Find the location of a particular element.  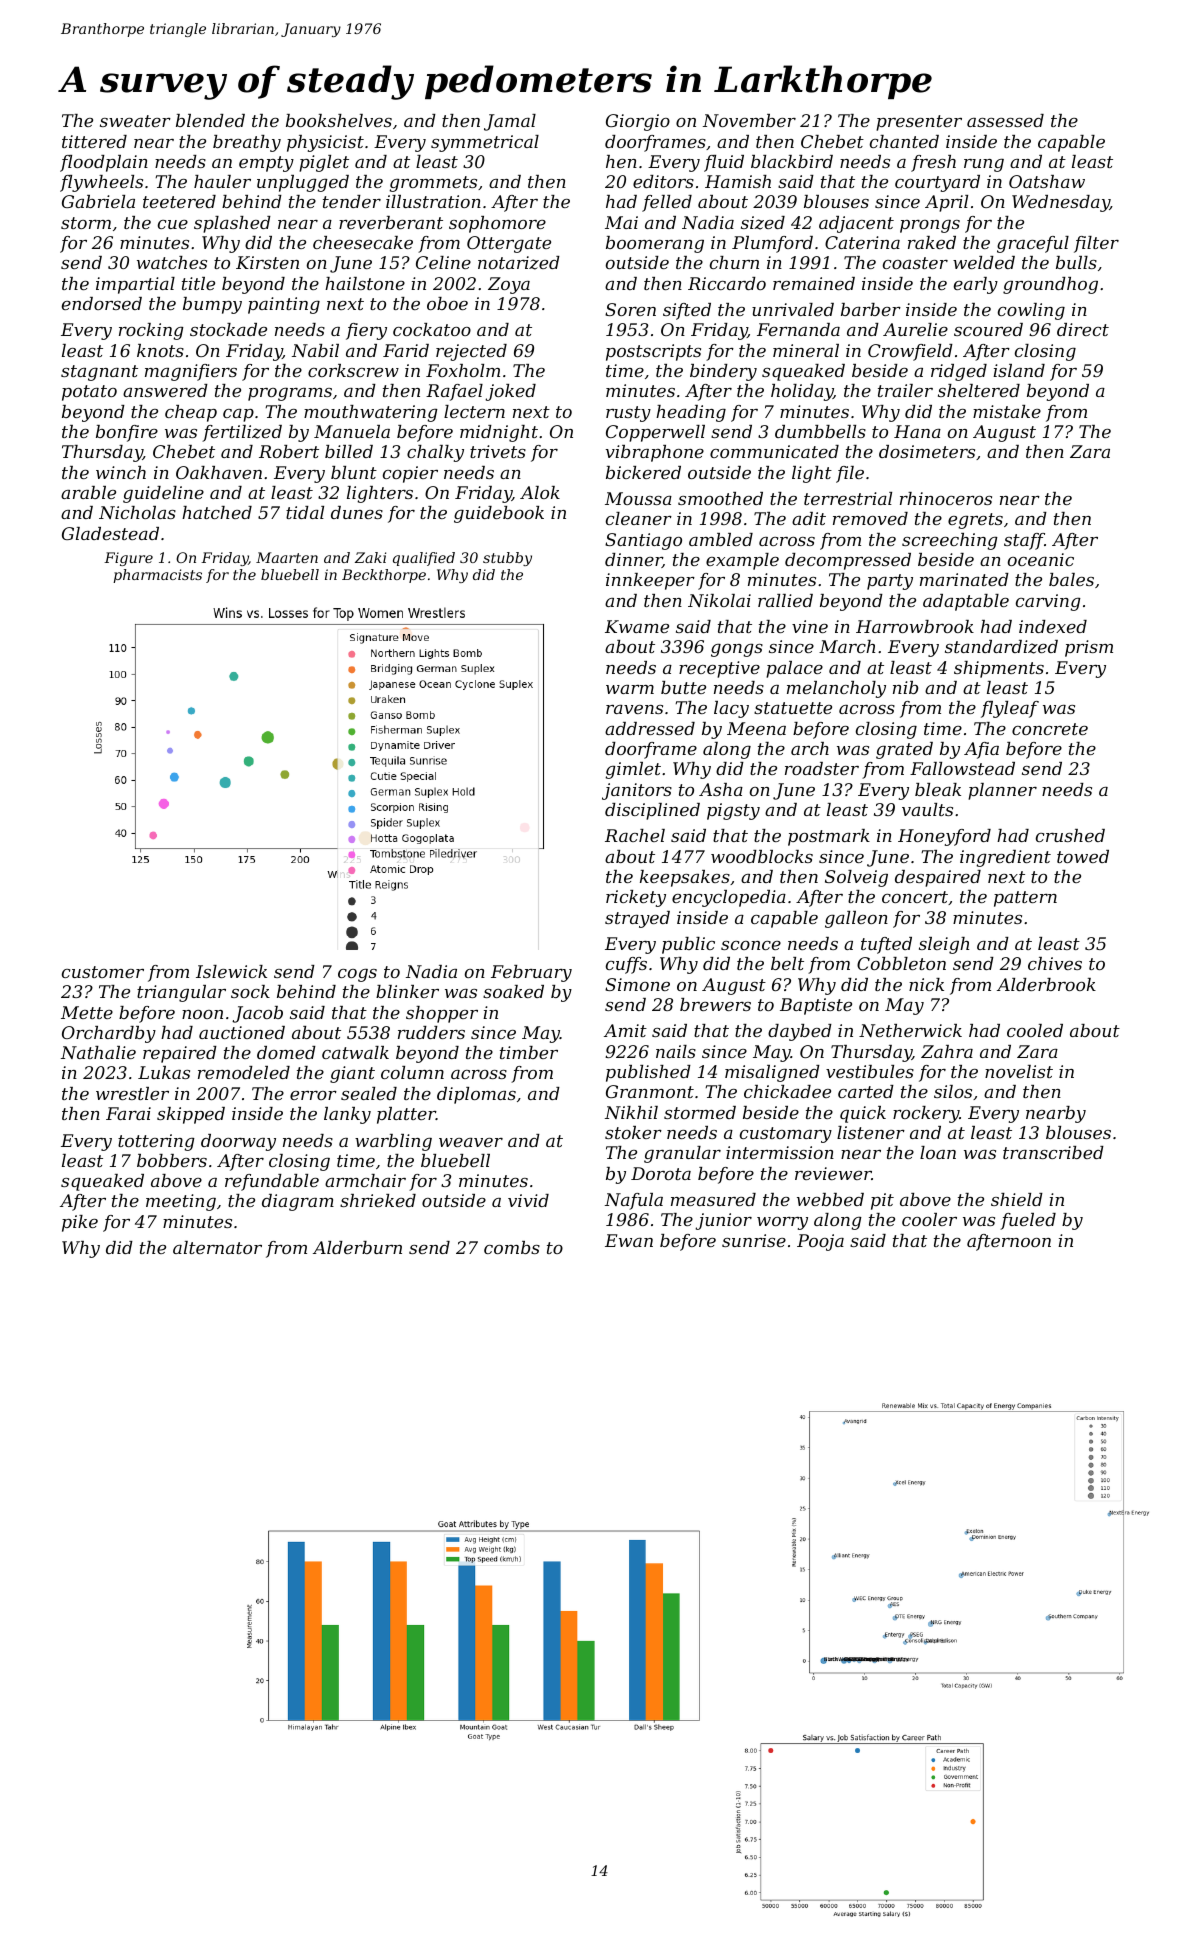

ravens is located at coordinates (634, 709).
